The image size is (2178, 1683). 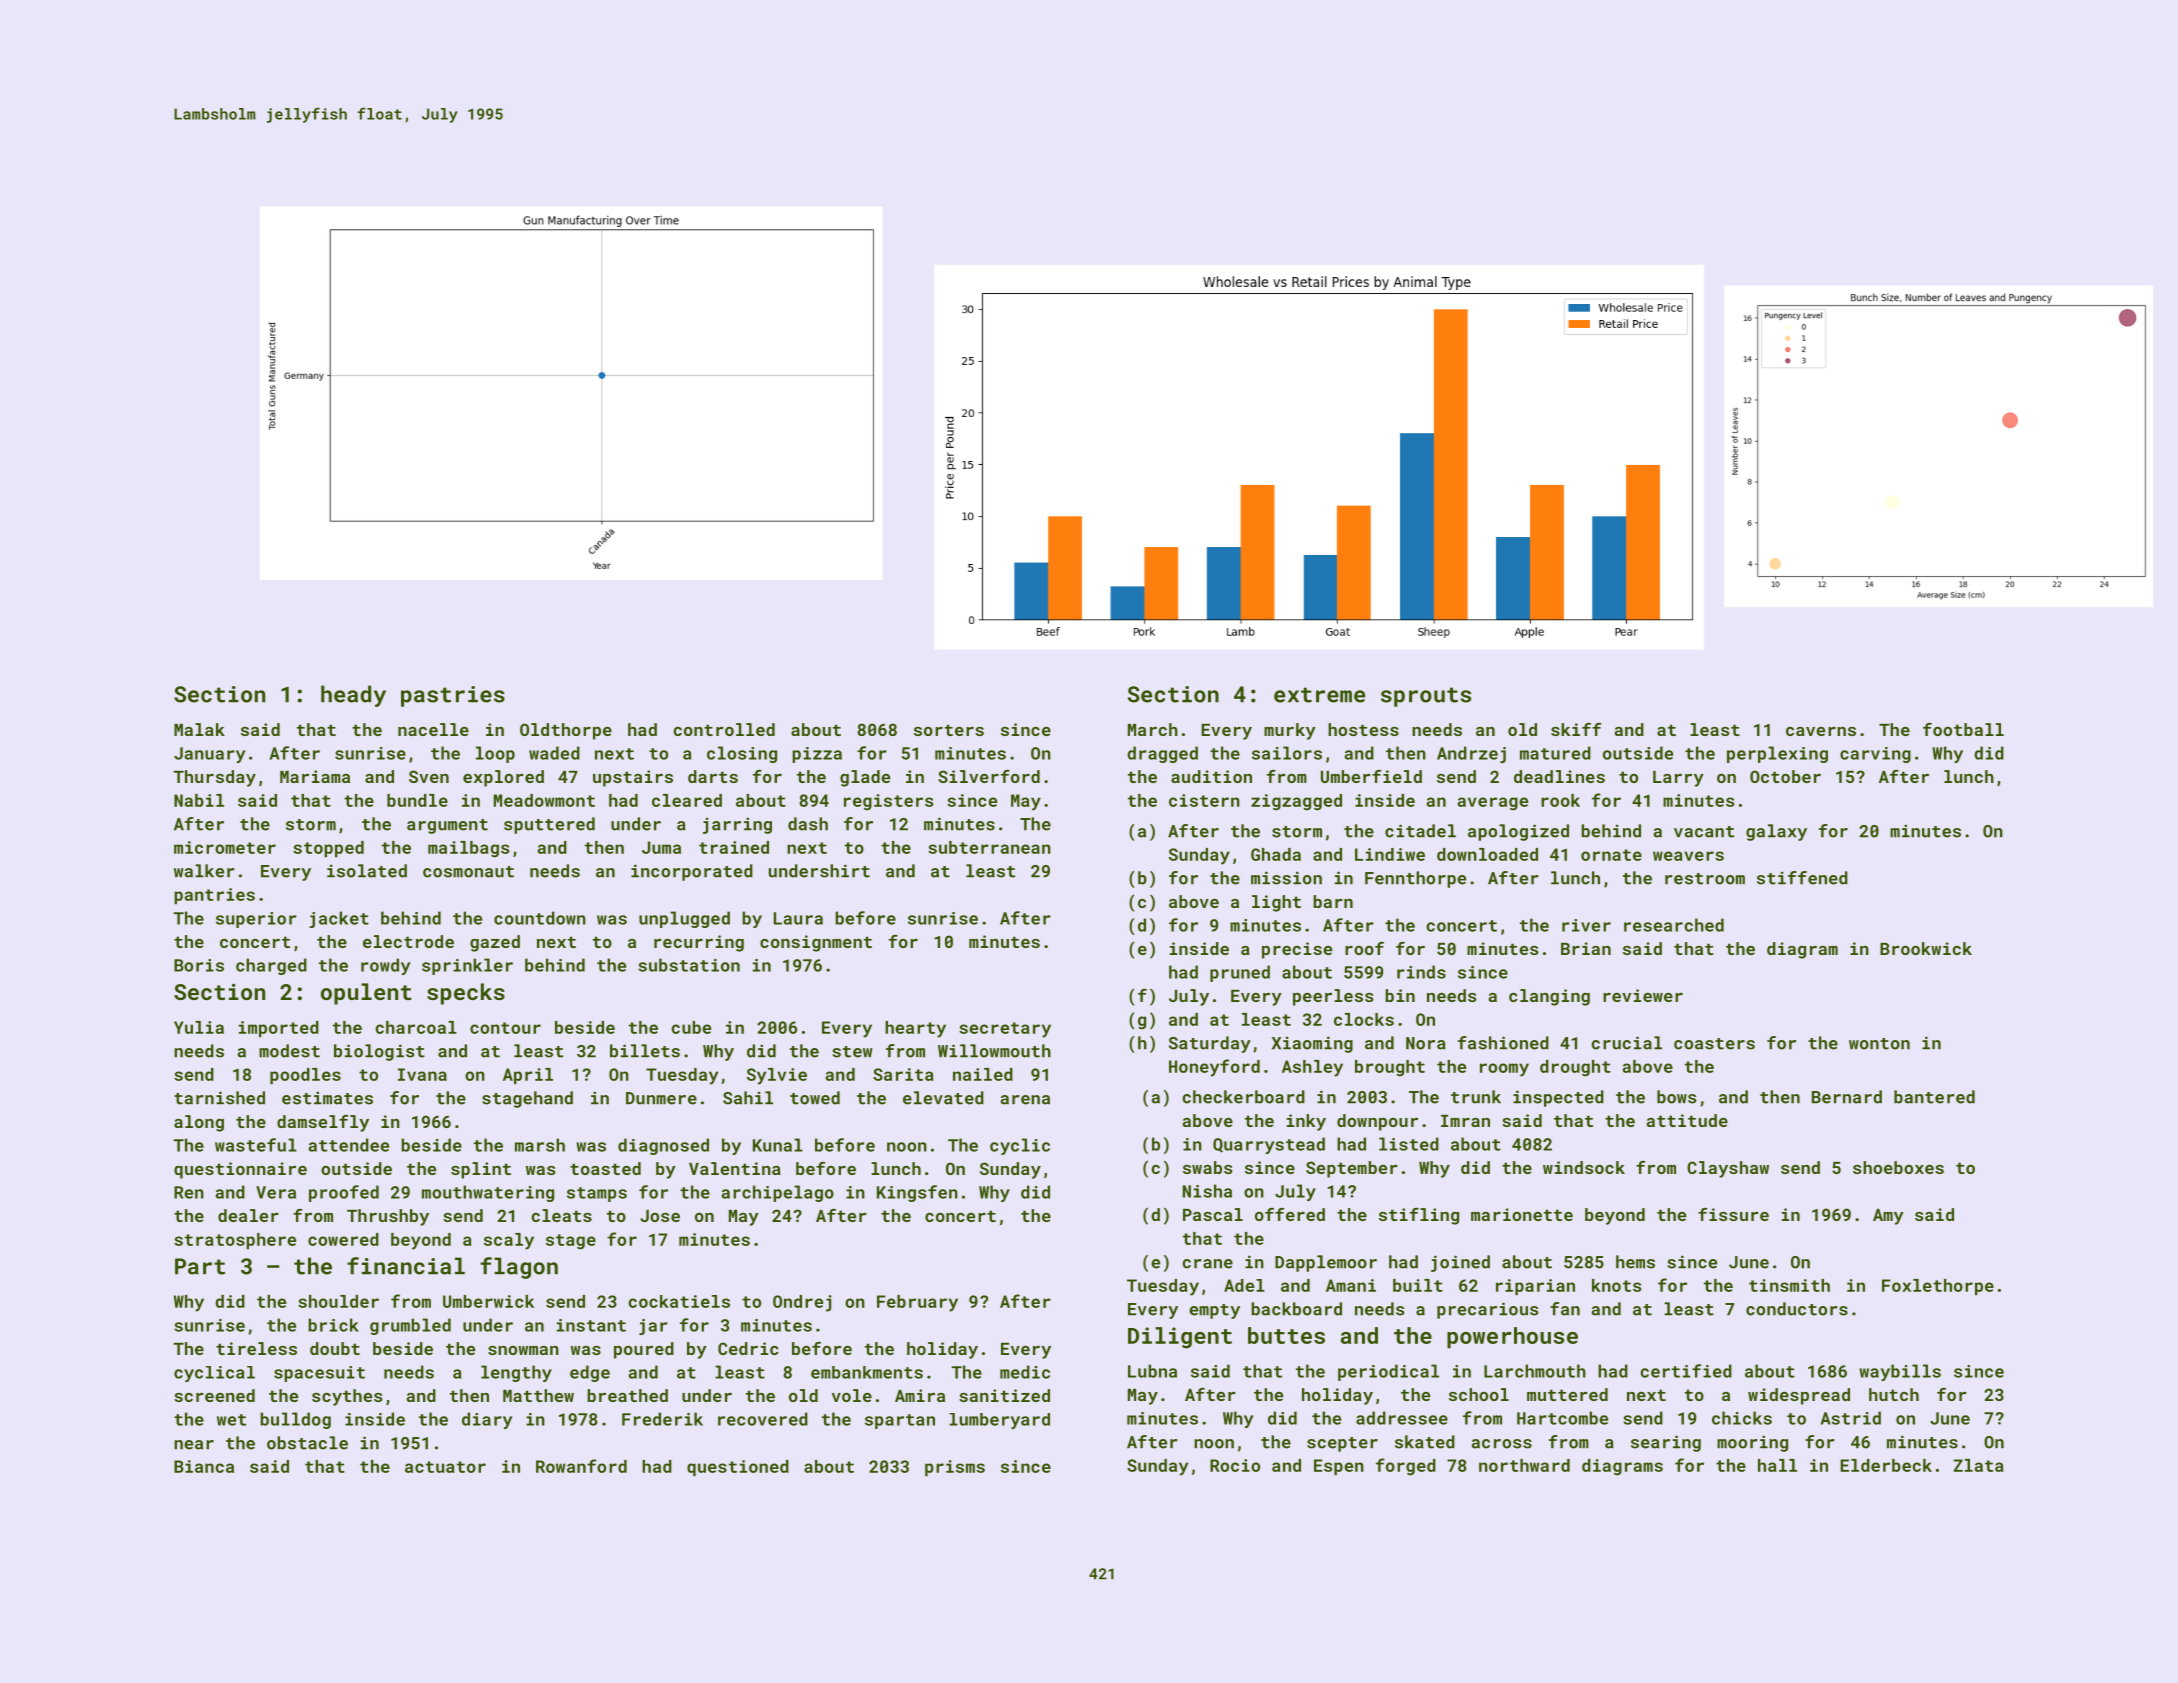 I want to click on screened, so click(x=214, y=1395).
